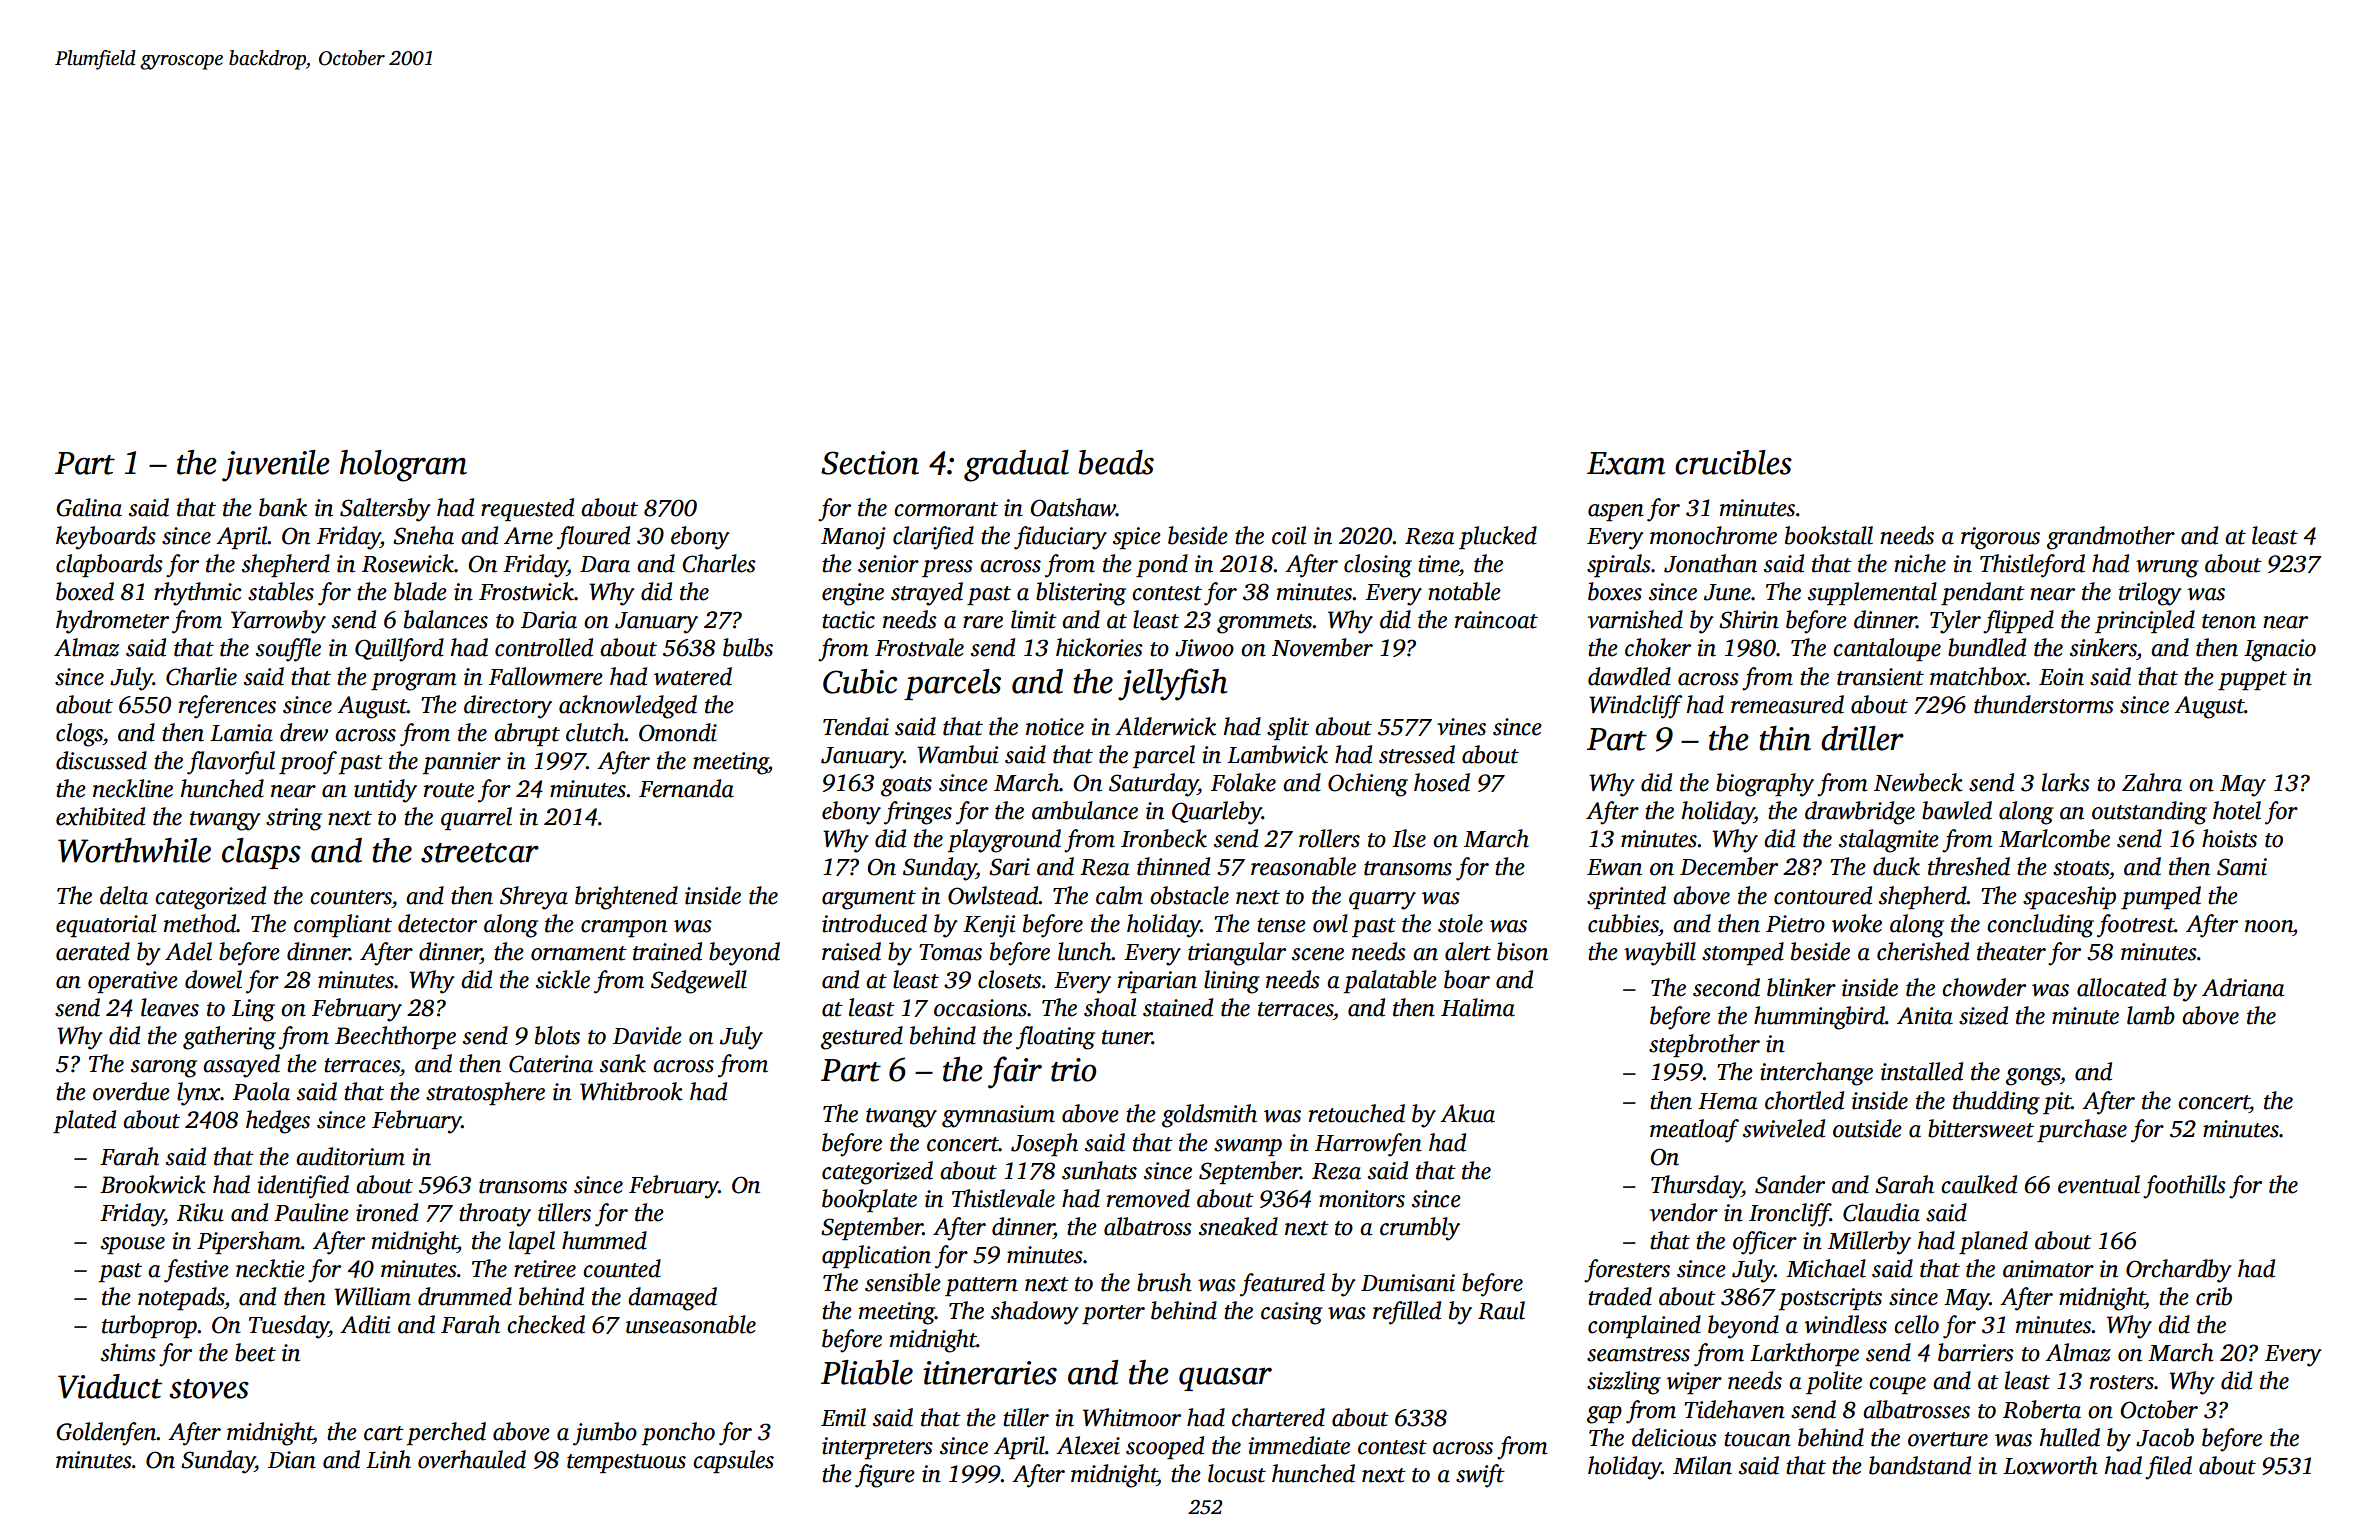  I want to click on jellyfish, so click(1173, 684).
